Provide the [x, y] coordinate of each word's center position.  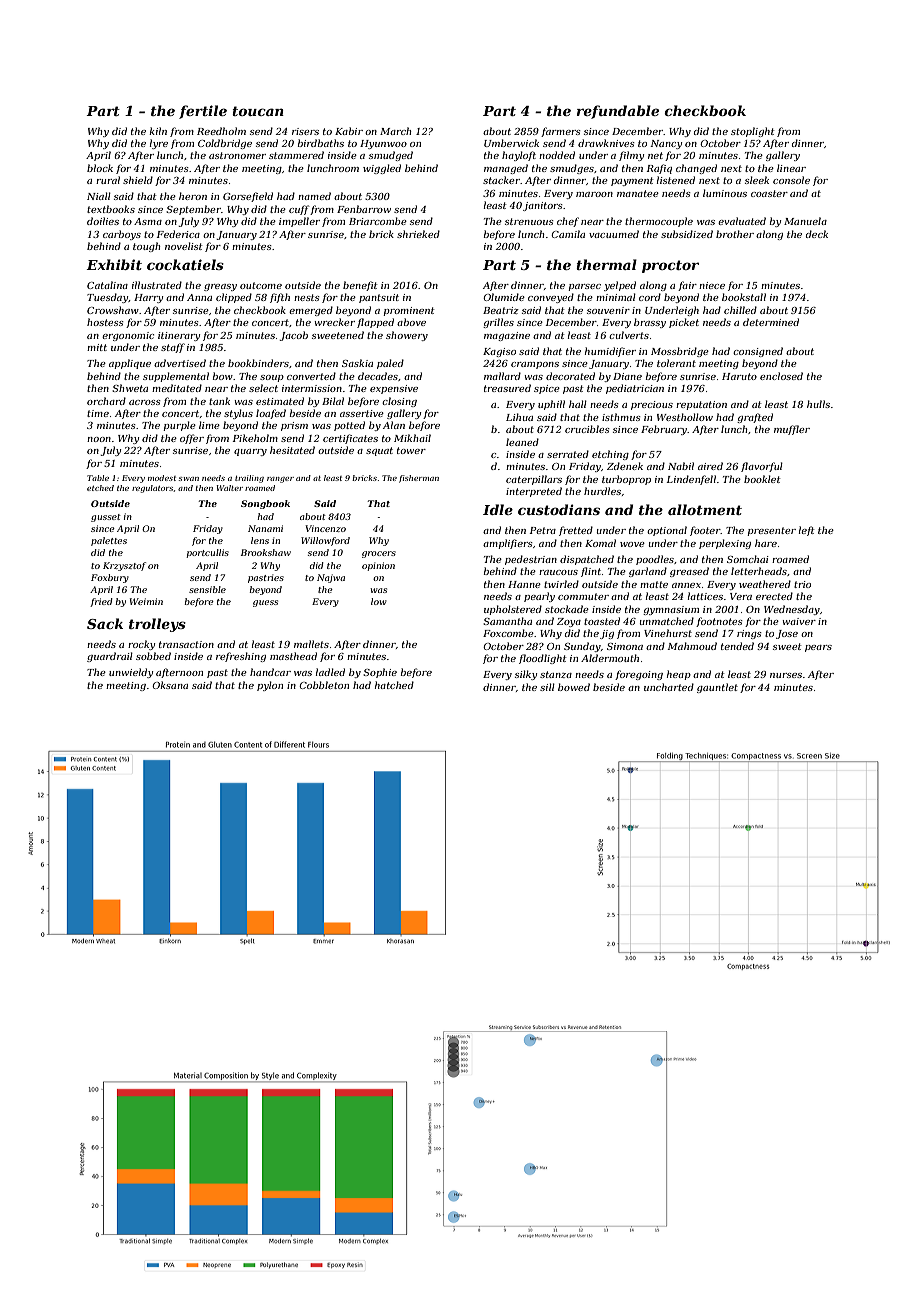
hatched [394, 685]
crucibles [587, 429]
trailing [249, 479]
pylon [270, 686]
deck [817, 234]
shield [138, 180]
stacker [501, 180]
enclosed [781, 376]
